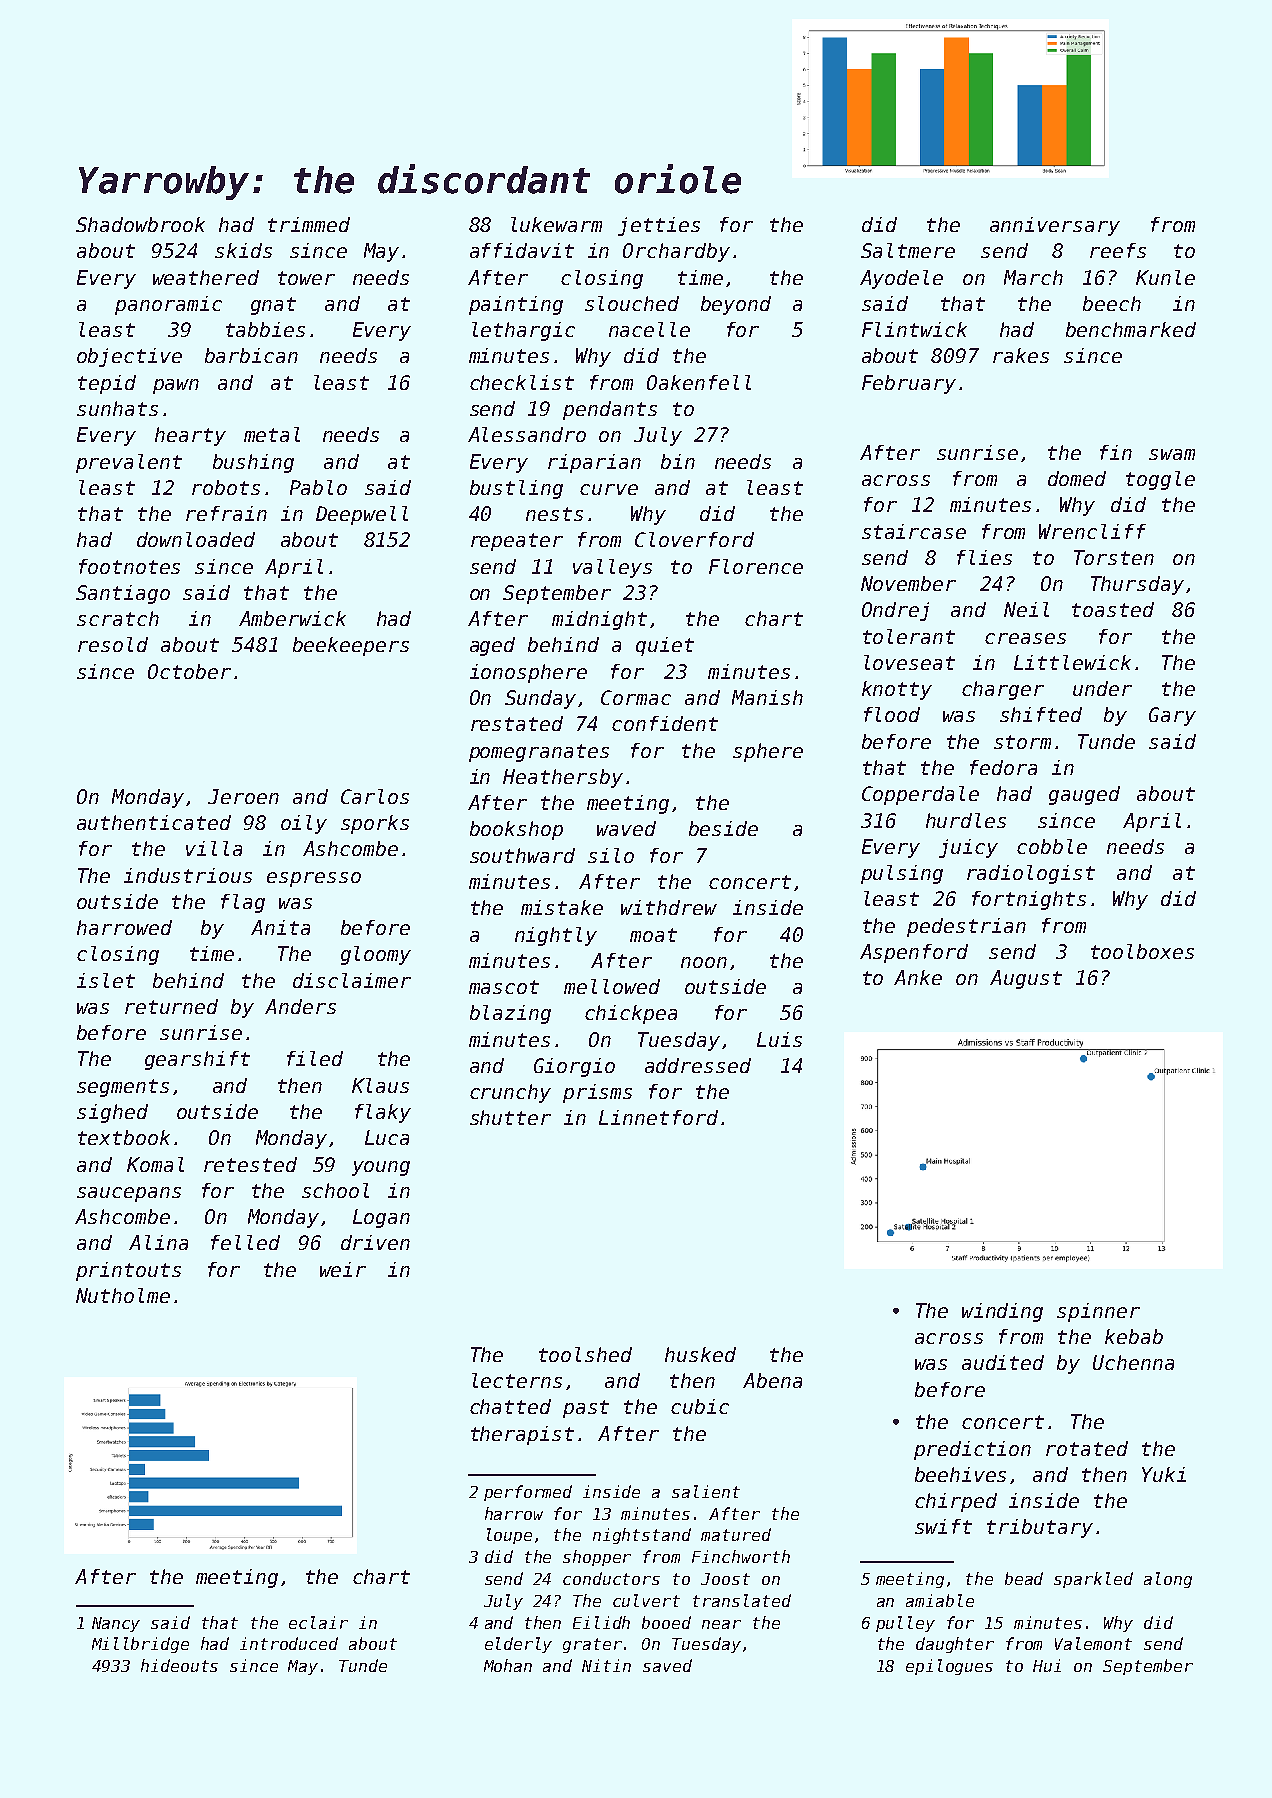 This screenshot has width=1272, height=1798. I want to click on Florence, so click(756, 566).
